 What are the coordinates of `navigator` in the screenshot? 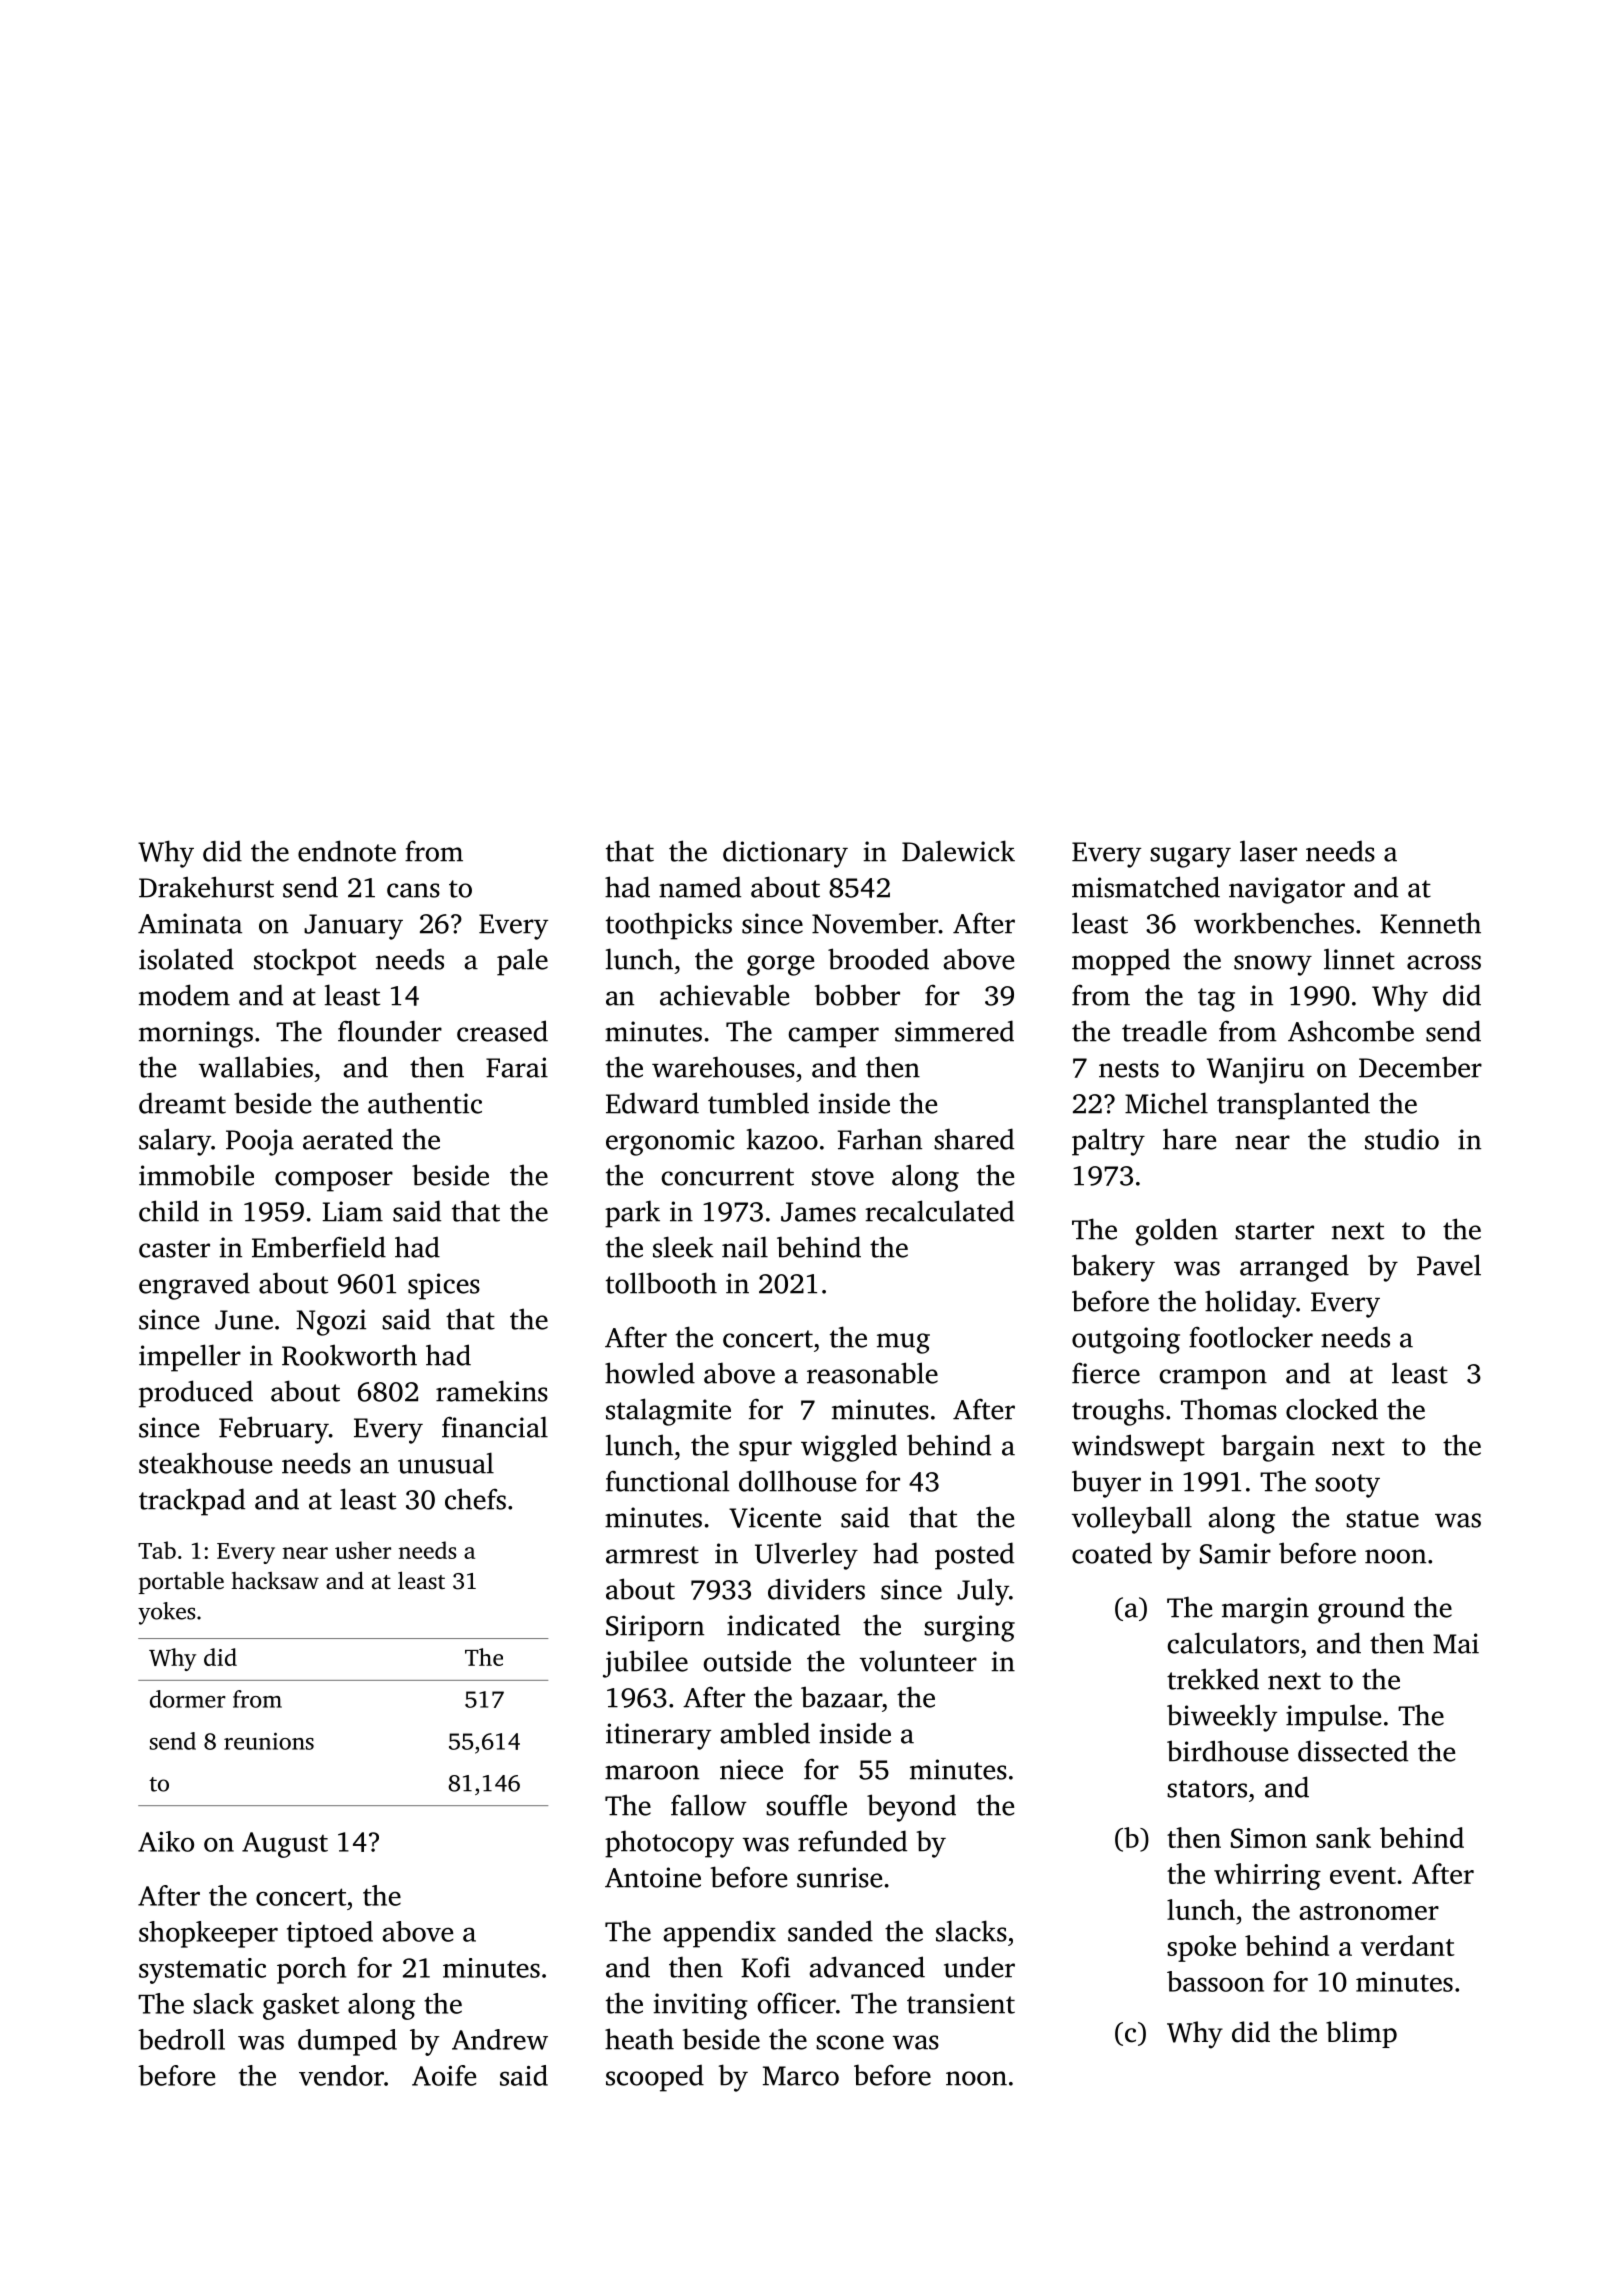 It's located at (1287, 890).
